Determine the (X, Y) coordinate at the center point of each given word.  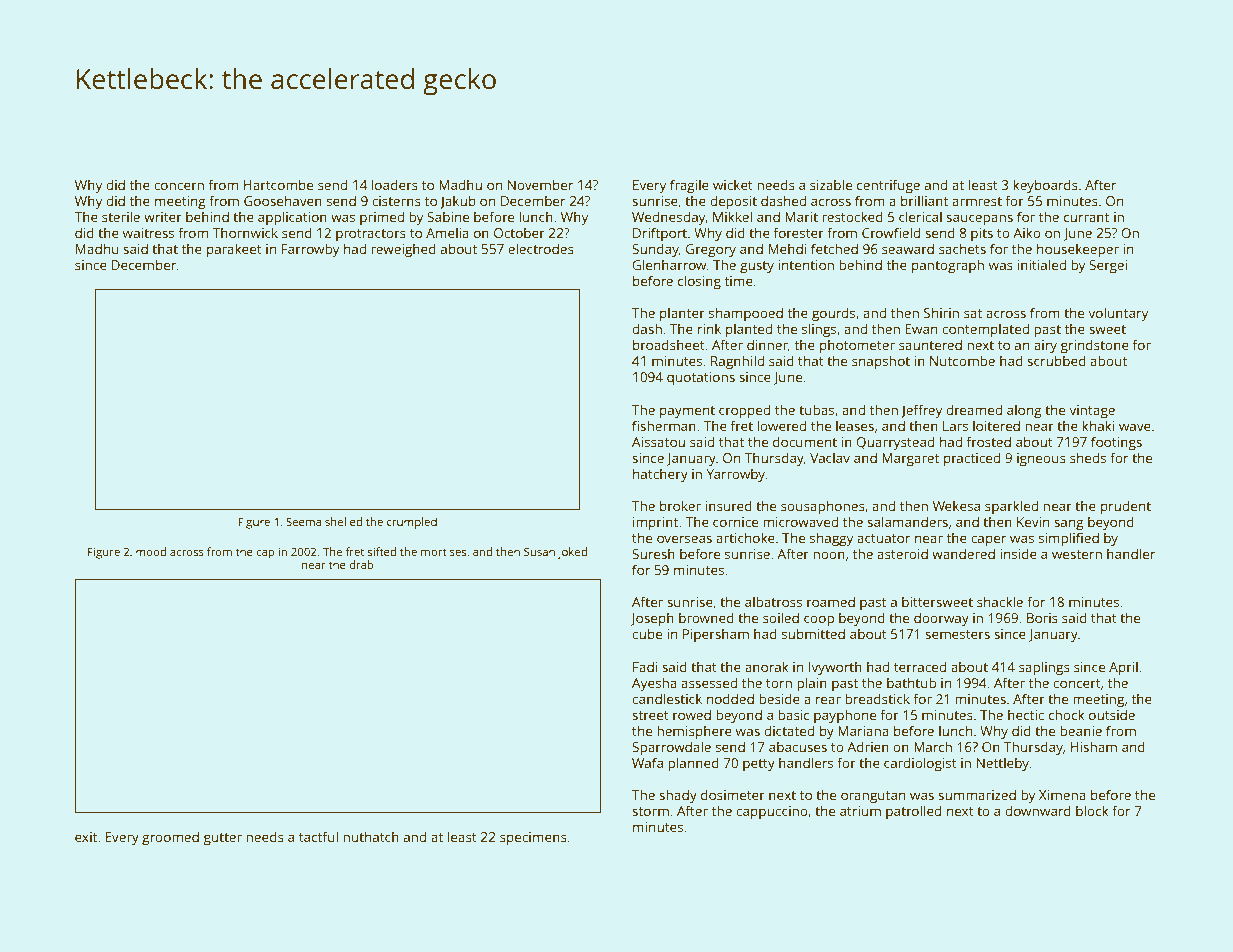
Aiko (1027, 232)
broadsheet (669, 344)
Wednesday (669, 218)
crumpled (412, 523)
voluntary (1118, 314)
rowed (692, 714)
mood (151, 551)
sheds (1088, 457)
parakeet (234, 250)
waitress (148, 233)
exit (86, 837)
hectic (1026, 714)
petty (759, 765)
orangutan (873, 797)
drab (361, 564)
